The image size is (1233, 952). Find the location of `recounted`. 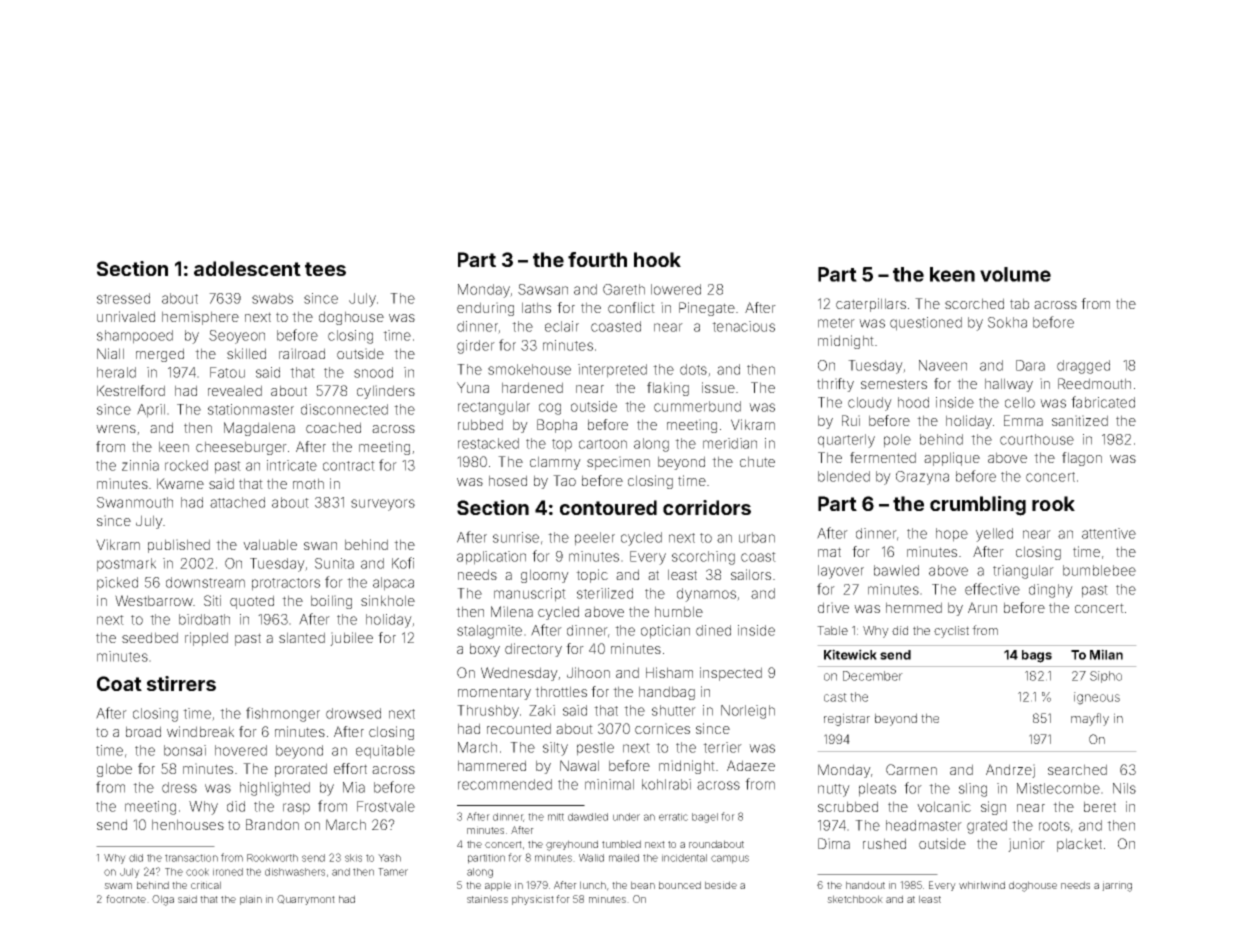

recounted is located at coordinates (519, 728).
